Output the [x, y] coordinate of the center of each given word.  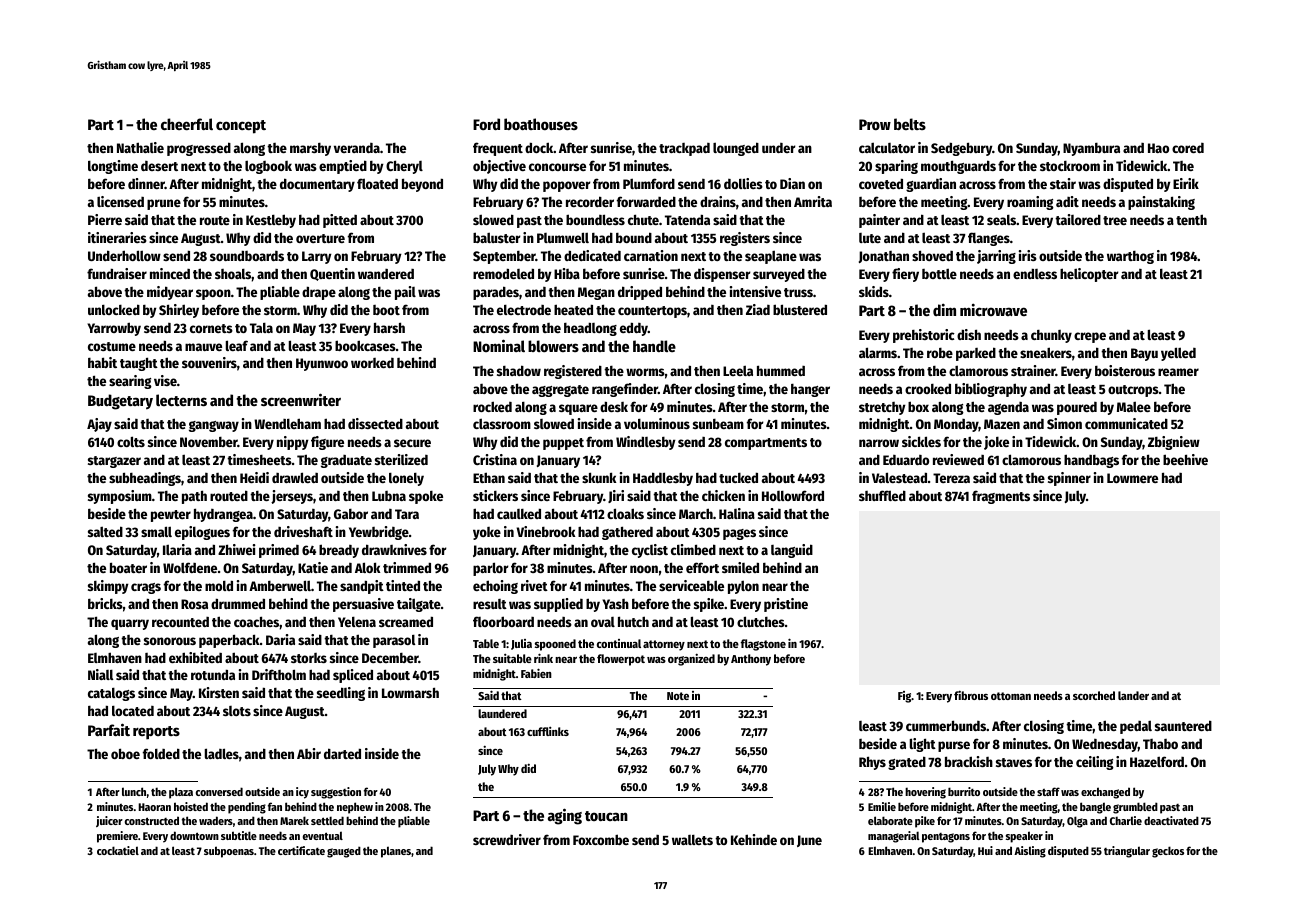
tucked [738, 477]
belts [910, 124]
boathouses [541, 124]
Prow [875, 124]
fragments [1001, 497]
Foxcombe [601, 839]
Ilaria [177, 549]
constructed [152, 820]
